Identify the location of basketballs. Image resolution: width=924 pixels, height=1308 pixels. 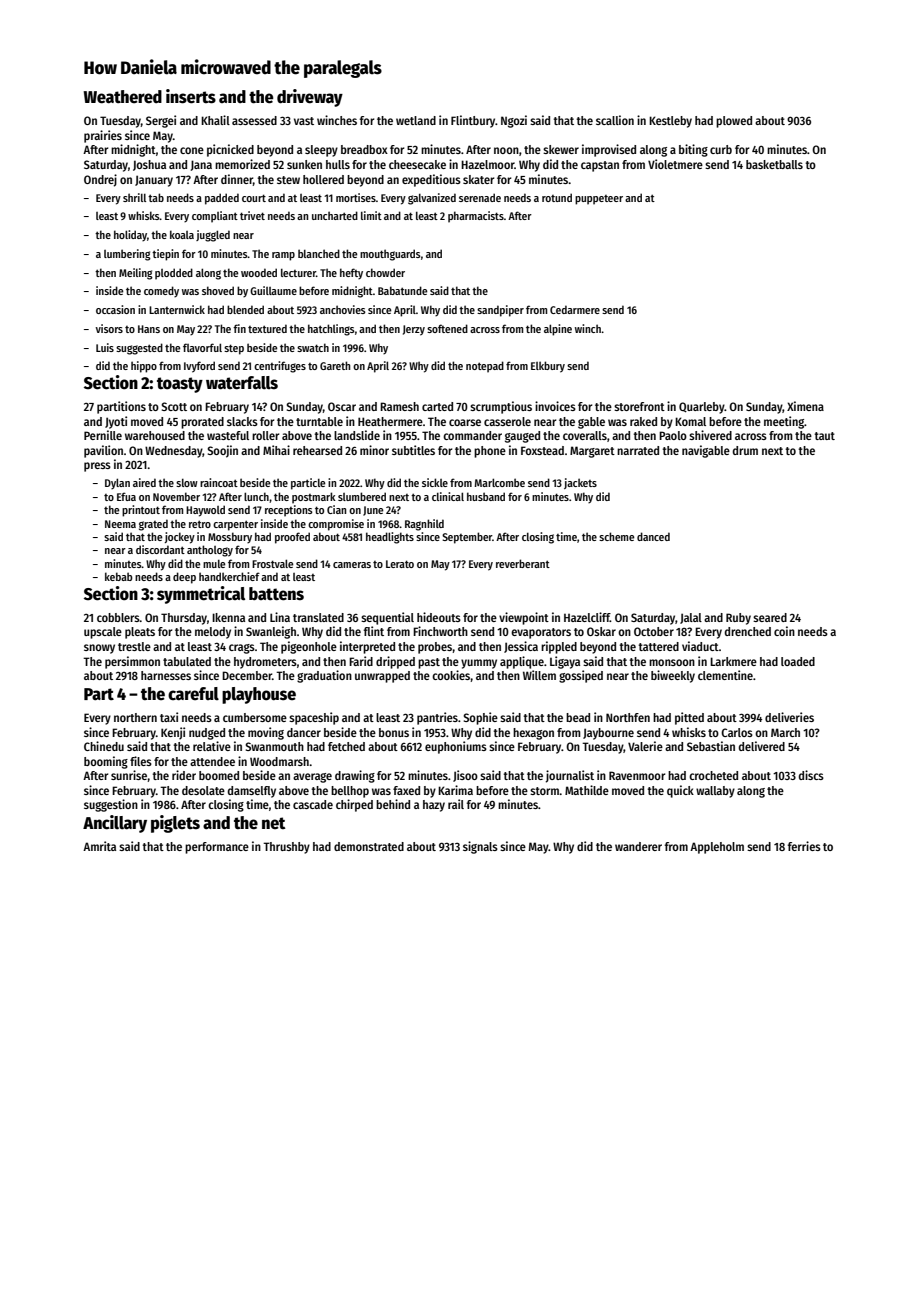
(774, 164).
